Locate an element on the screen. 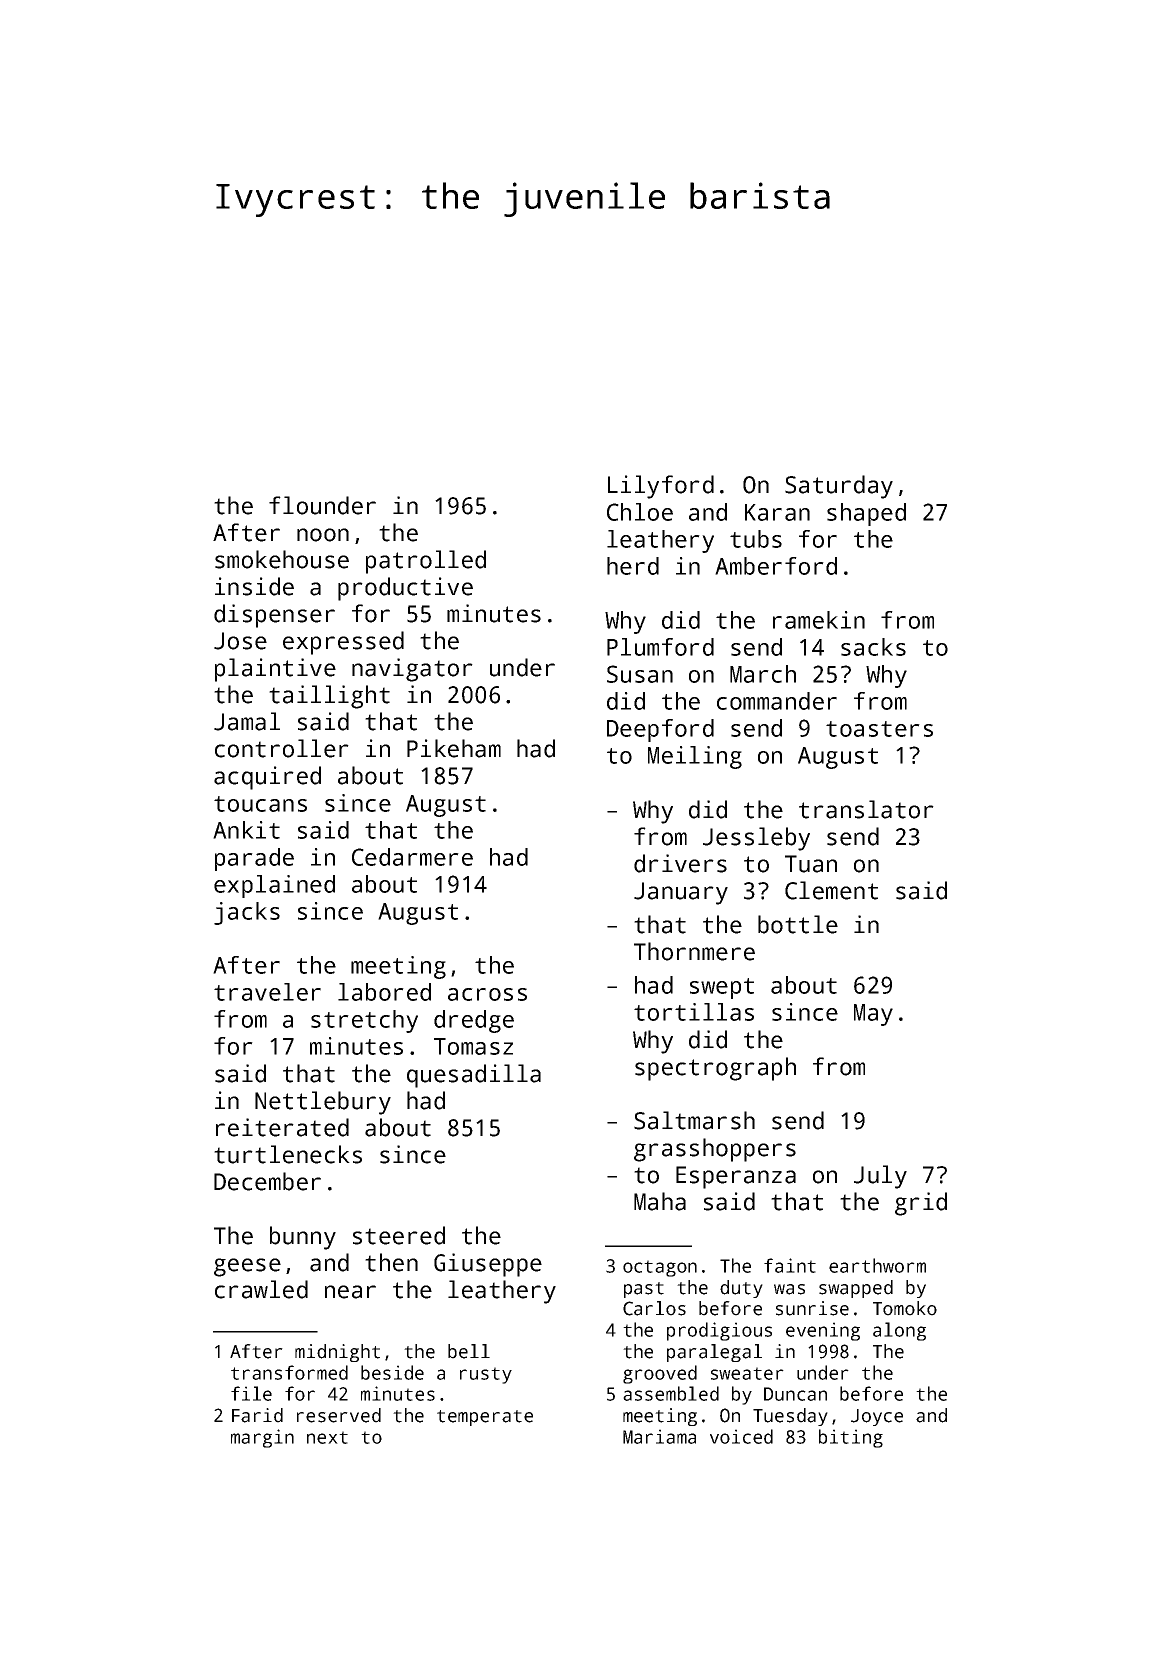 The width and height of the screenshot is (1165, 1654). noon is located at coordinates (323, 535).
